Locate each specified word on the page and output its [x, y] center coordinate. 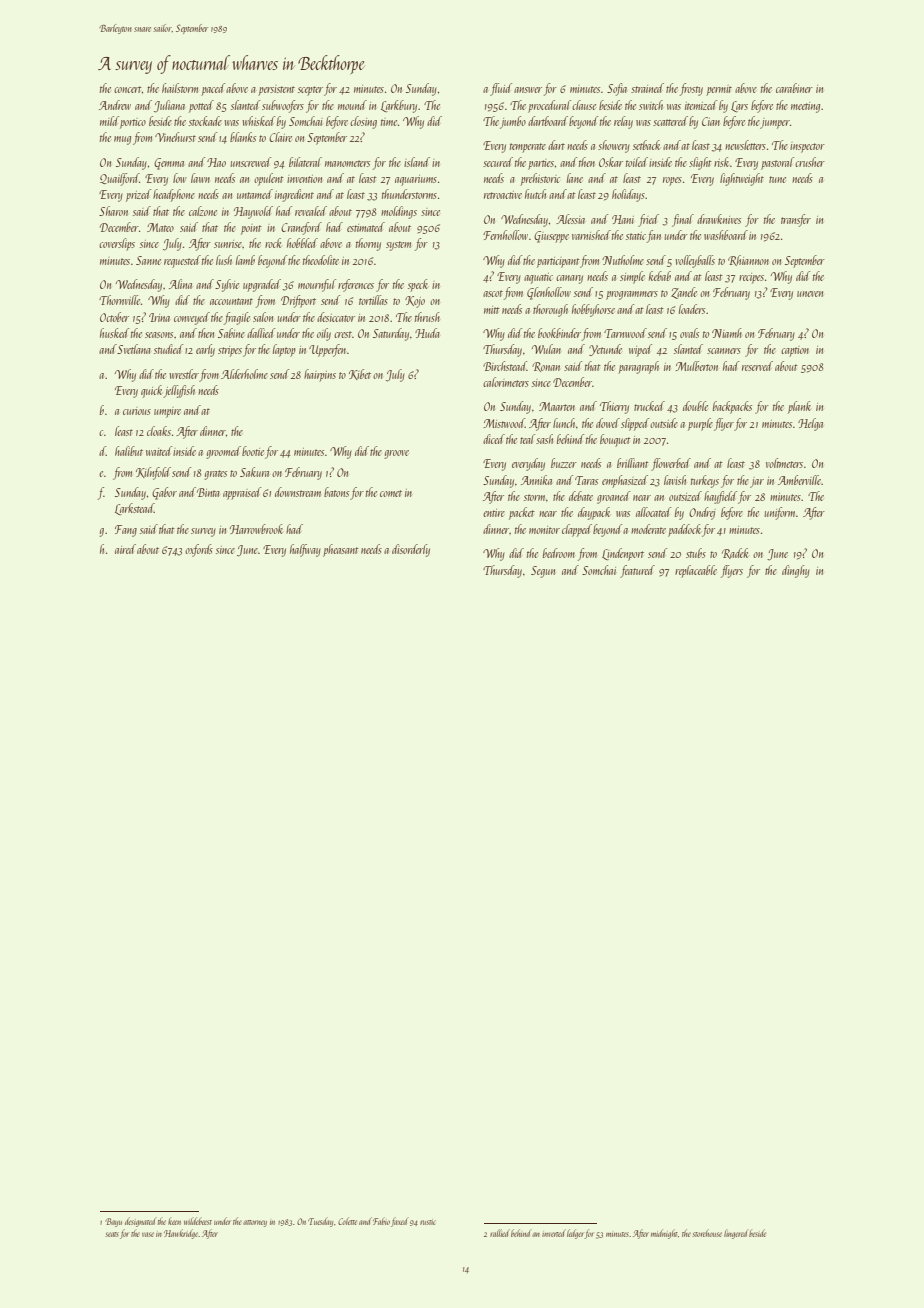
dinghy [796, 571]
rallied [500, 1233]
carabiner [794, 88]
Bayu [113, 1222]
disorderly [411, 550]
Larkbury [399, 106]
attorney [255, 1223]
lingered [736, 1234]
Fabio [381, 1221]
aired [125, 549]
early [205, 350]
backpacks [732, 407]
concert [128, 89]
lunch [564, 423]
